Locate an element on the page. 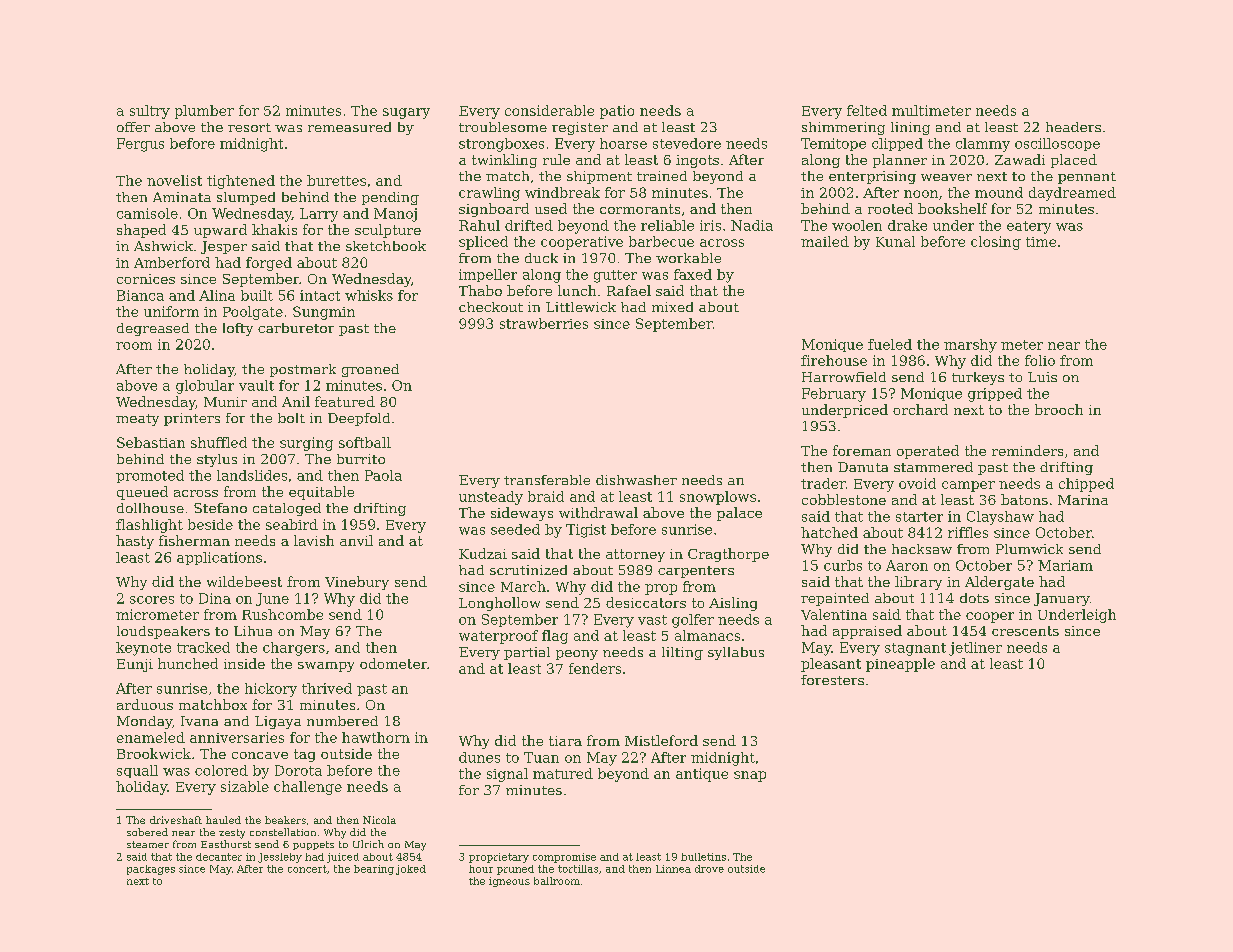 This document has width=1233, height=952. orchard is located at coordinates (920, 409).
